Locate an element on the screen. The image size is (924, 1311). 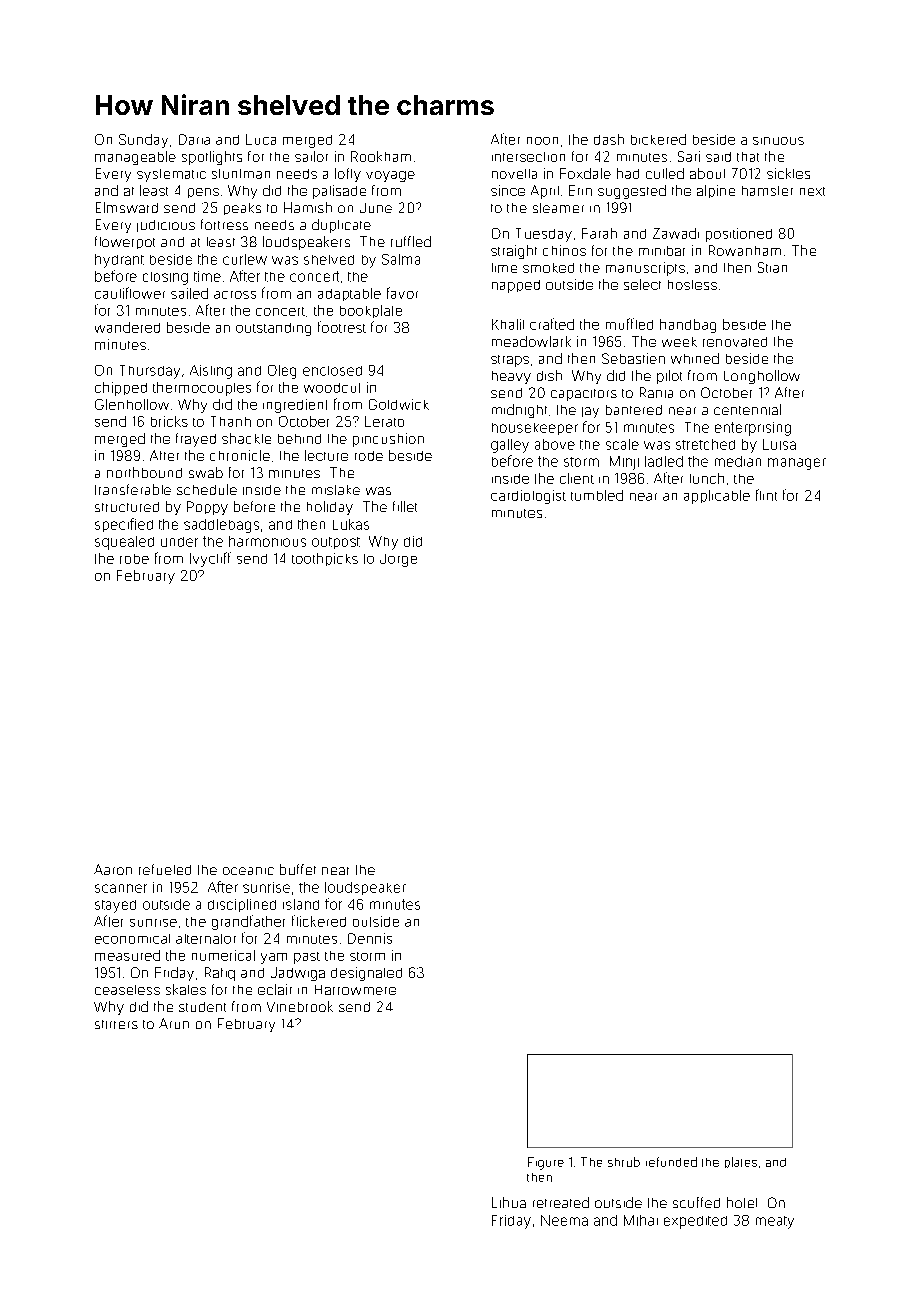
Aisling is located at coordinates (211, 372).
